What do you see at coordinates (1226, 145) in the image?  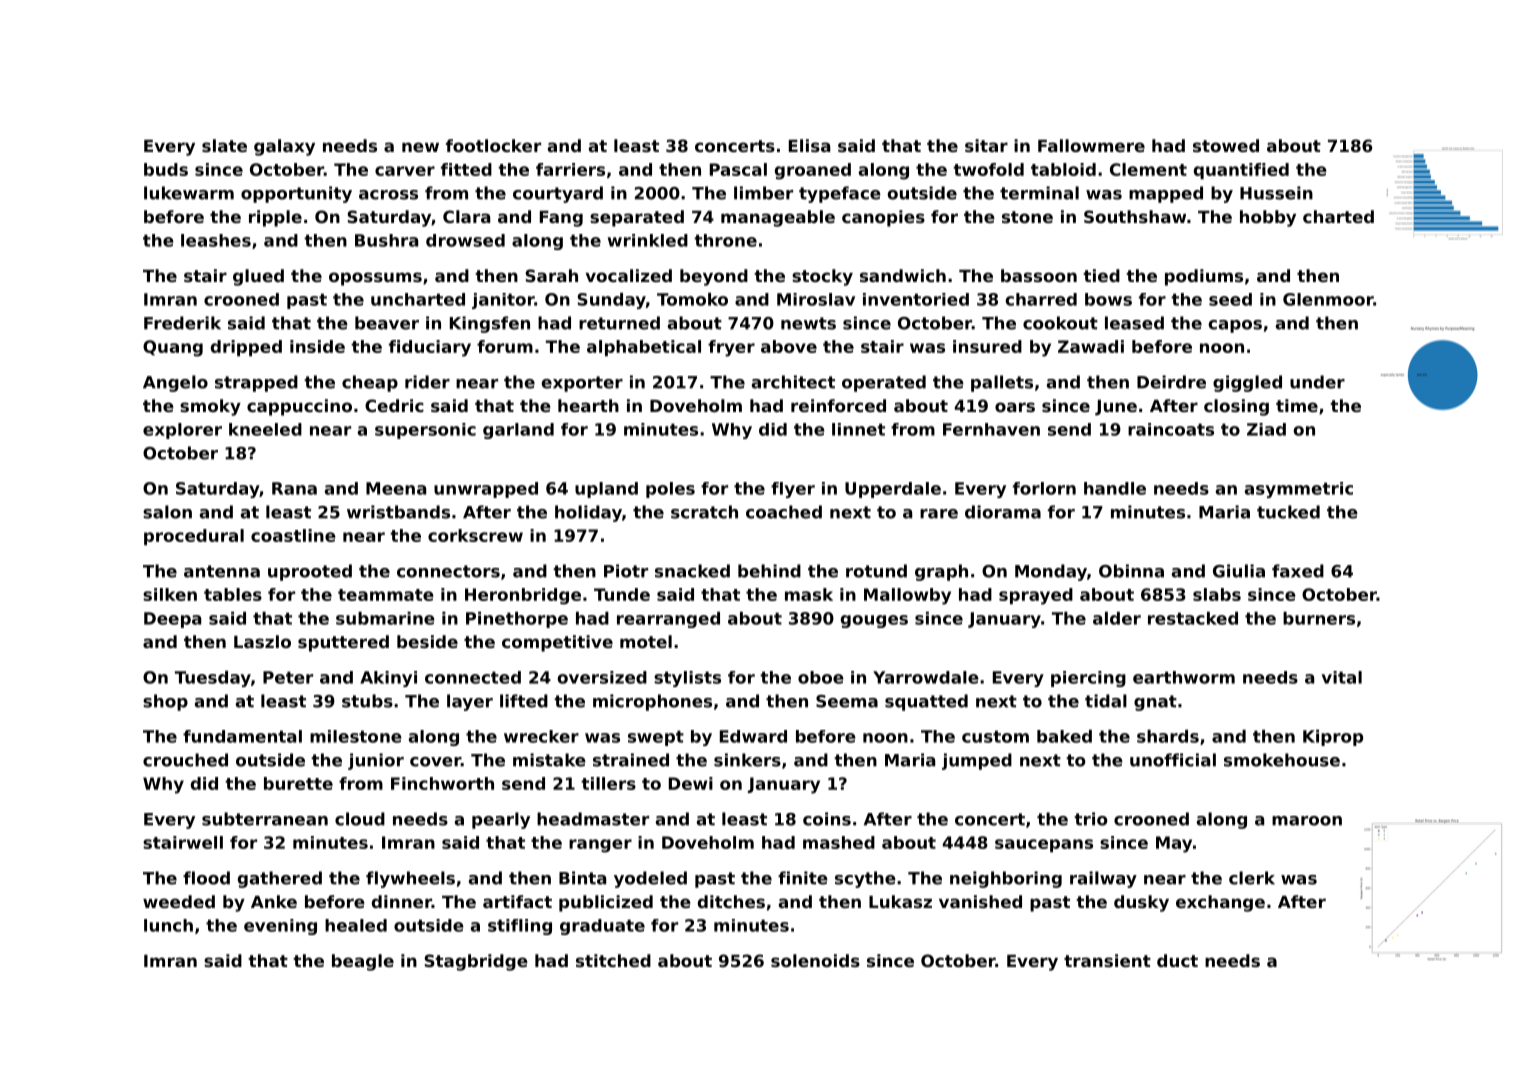 I see `stowed` at bounding box center [1226, 145].
